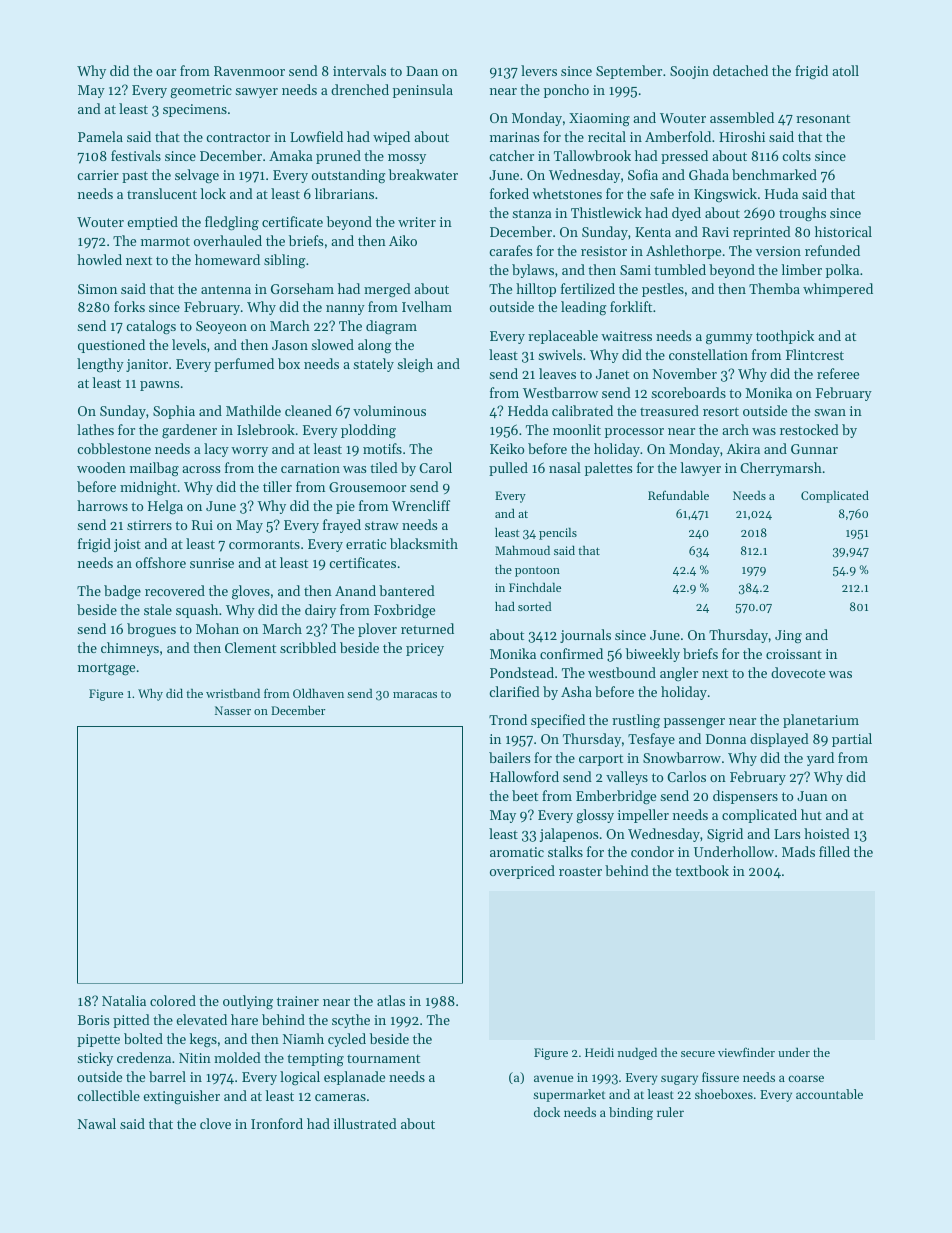 Image resolution: width=952 pixels, height=1233 pixels. I want to click on mortgage, so click(106, 669).
